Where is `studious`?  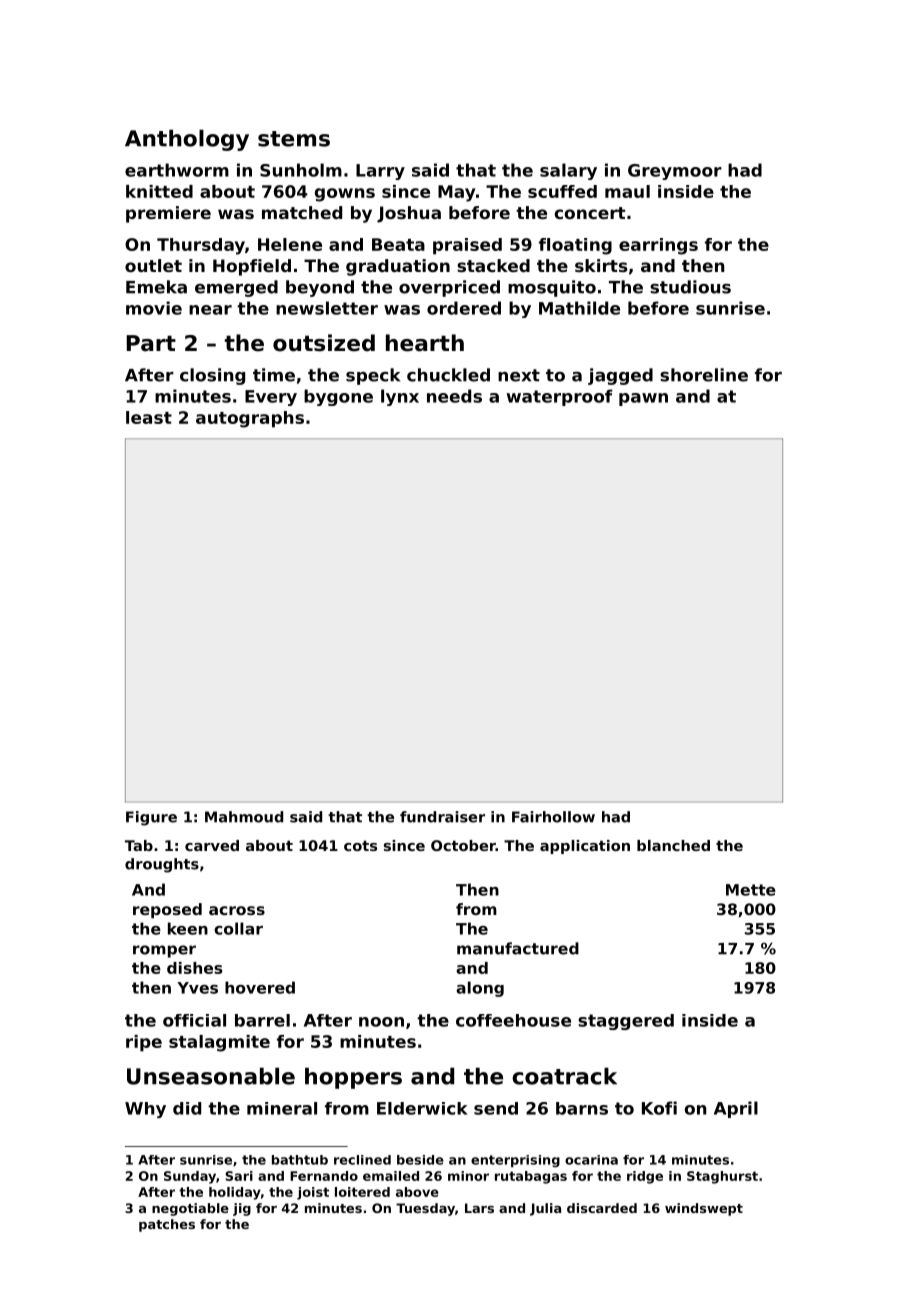
studious is located at coordinates (690, 287).
